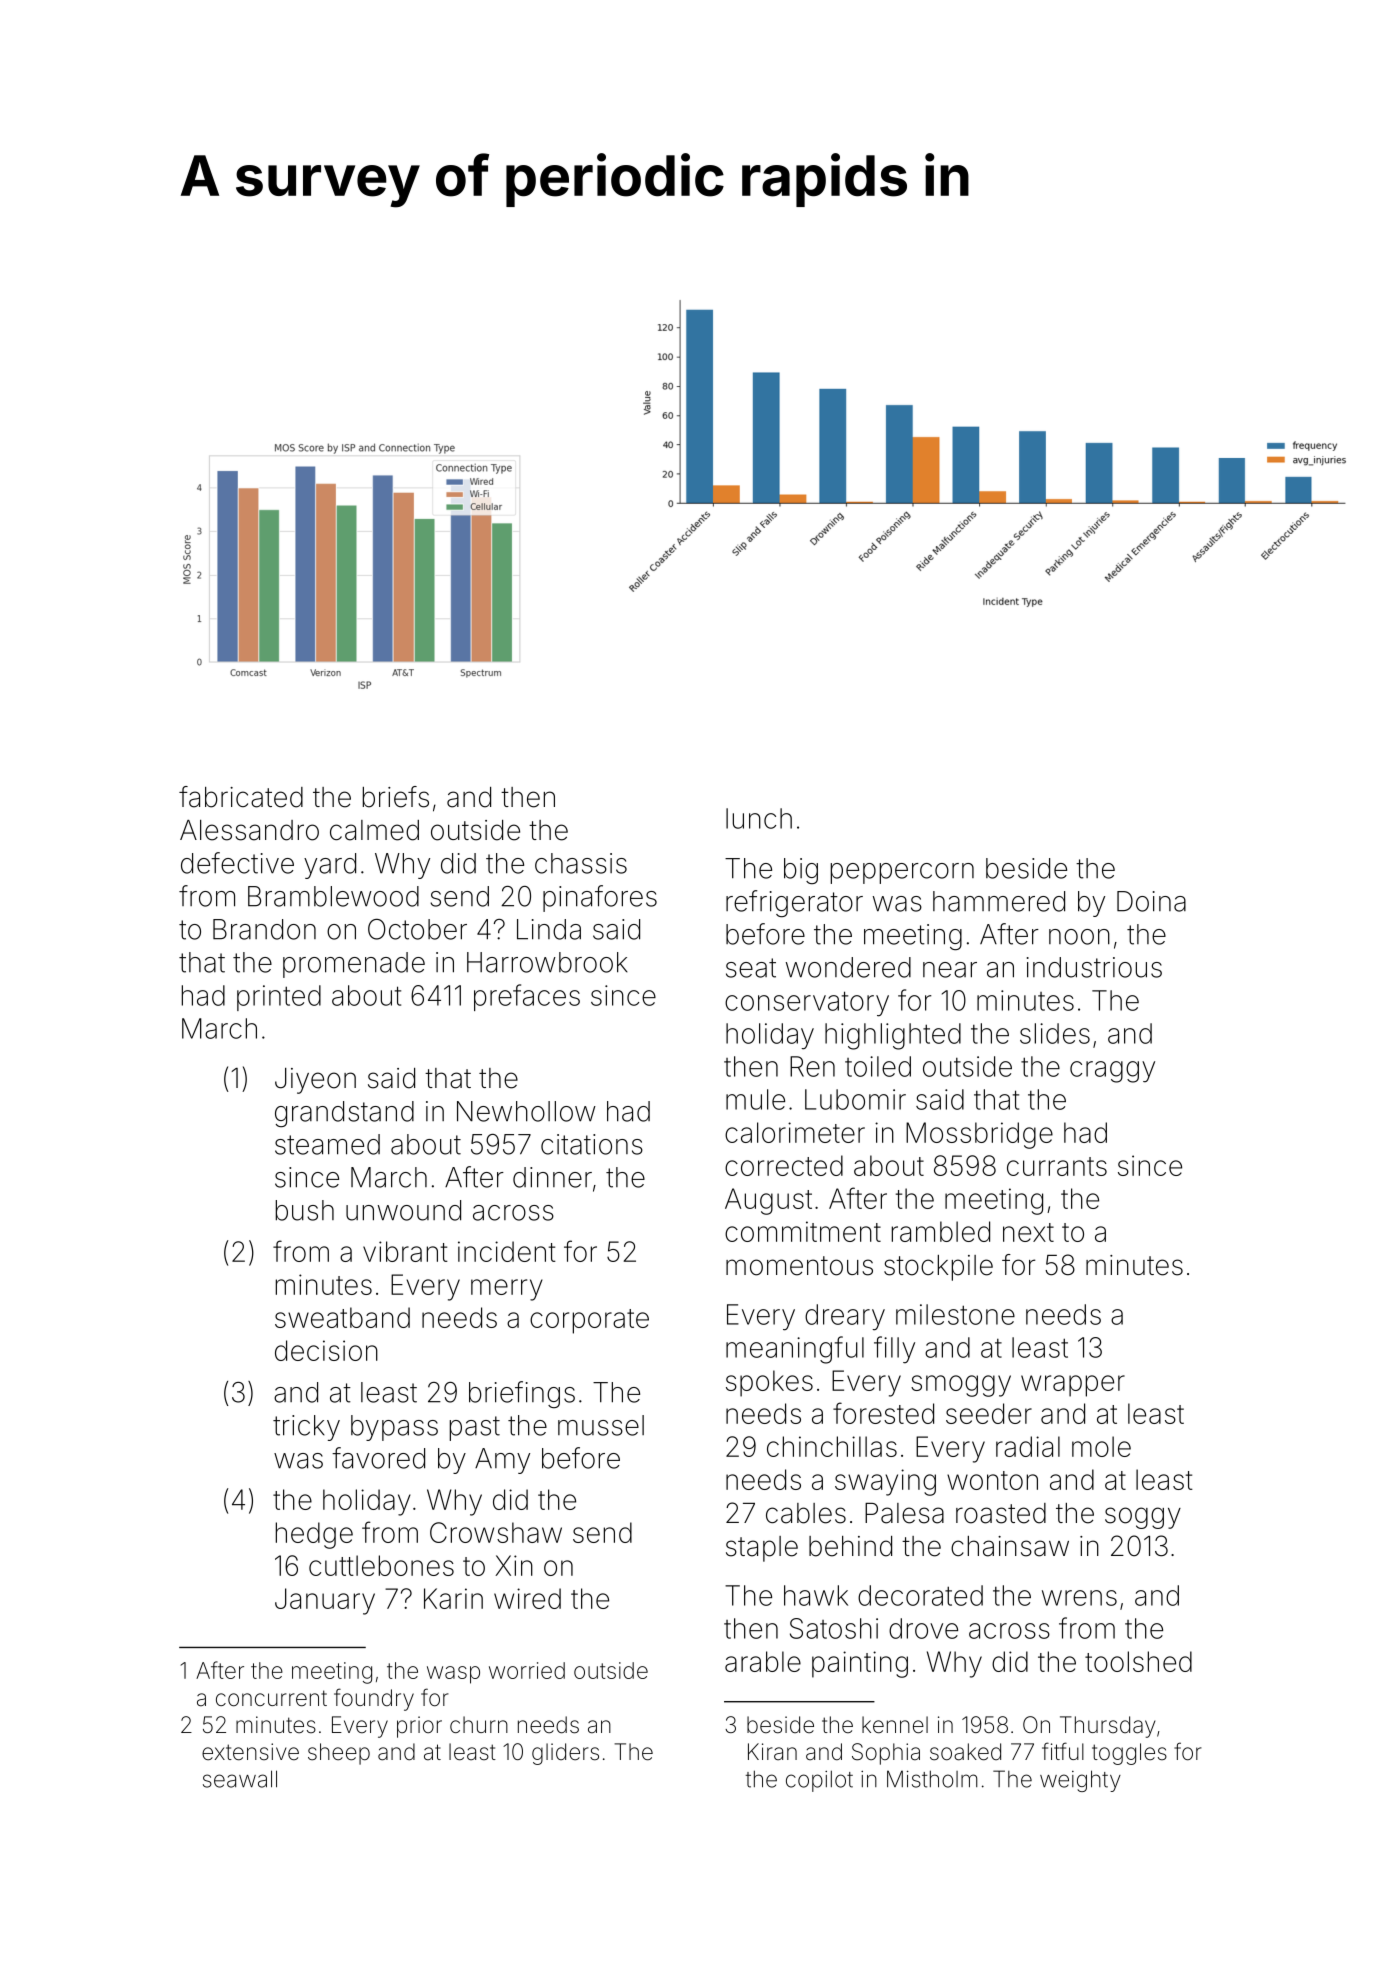  I want to click on tricky, so click(306, 1428).
